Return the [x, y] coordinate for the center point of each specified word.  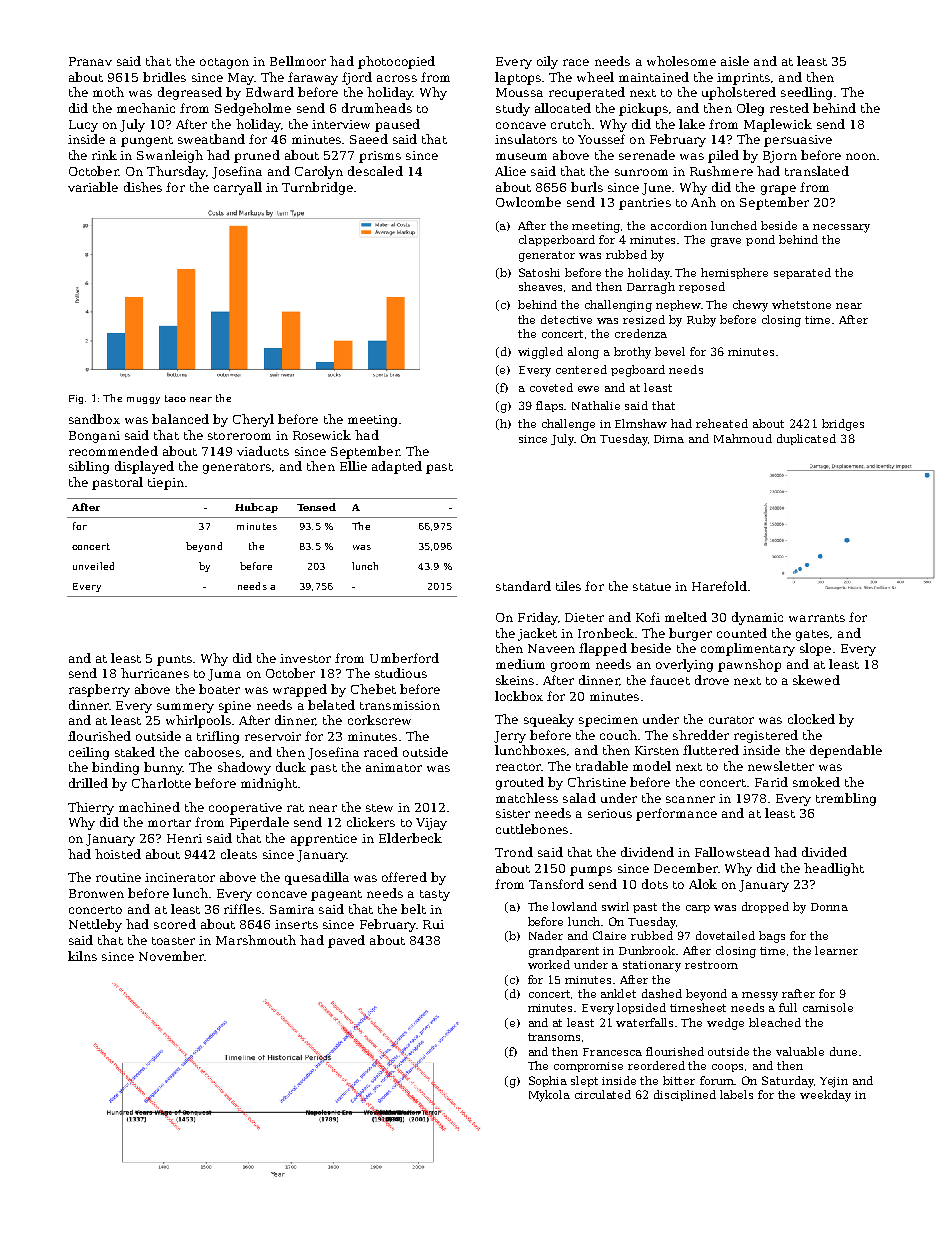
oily [547, 62]
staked [135, 752]
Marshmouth [256, 940]
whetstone [801, 304]
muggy [143, 400]
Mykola [549, 1096]
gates [812, 635]
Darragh [651, 288]
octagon [224, 63]
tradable [602, 766]
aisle [735, 61]
